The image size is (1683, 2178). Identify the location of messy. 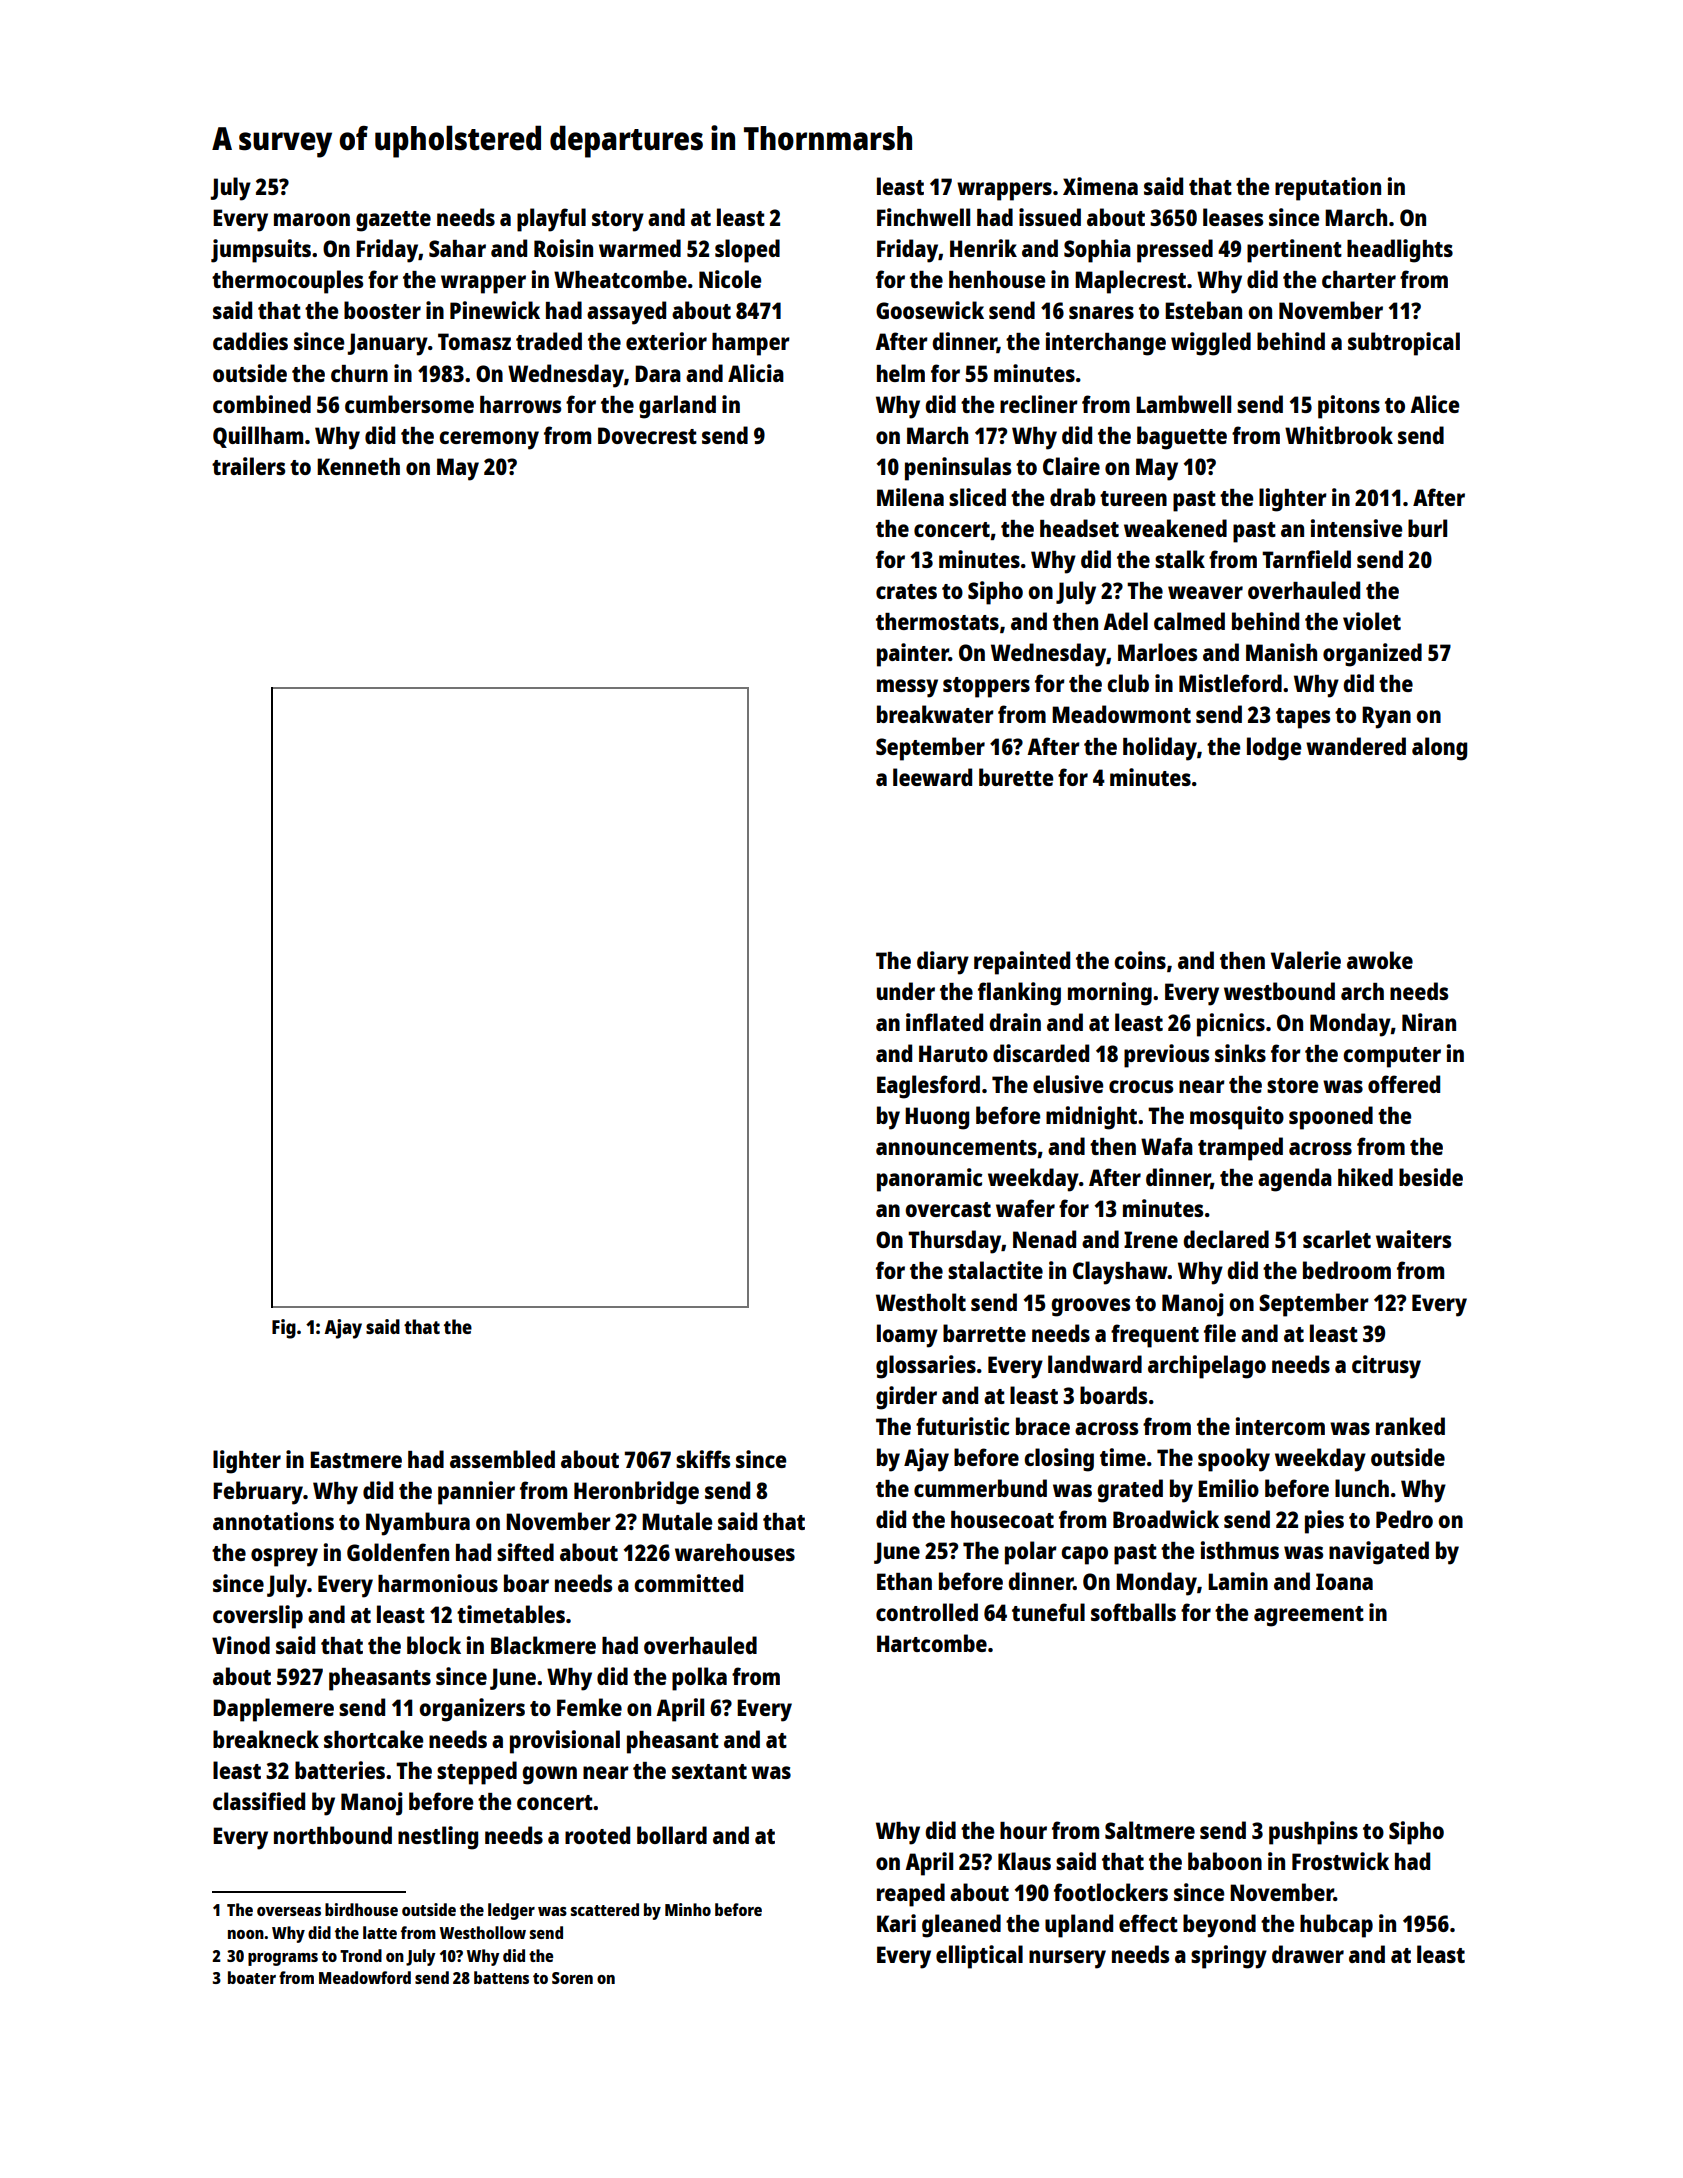
(907, 688).
